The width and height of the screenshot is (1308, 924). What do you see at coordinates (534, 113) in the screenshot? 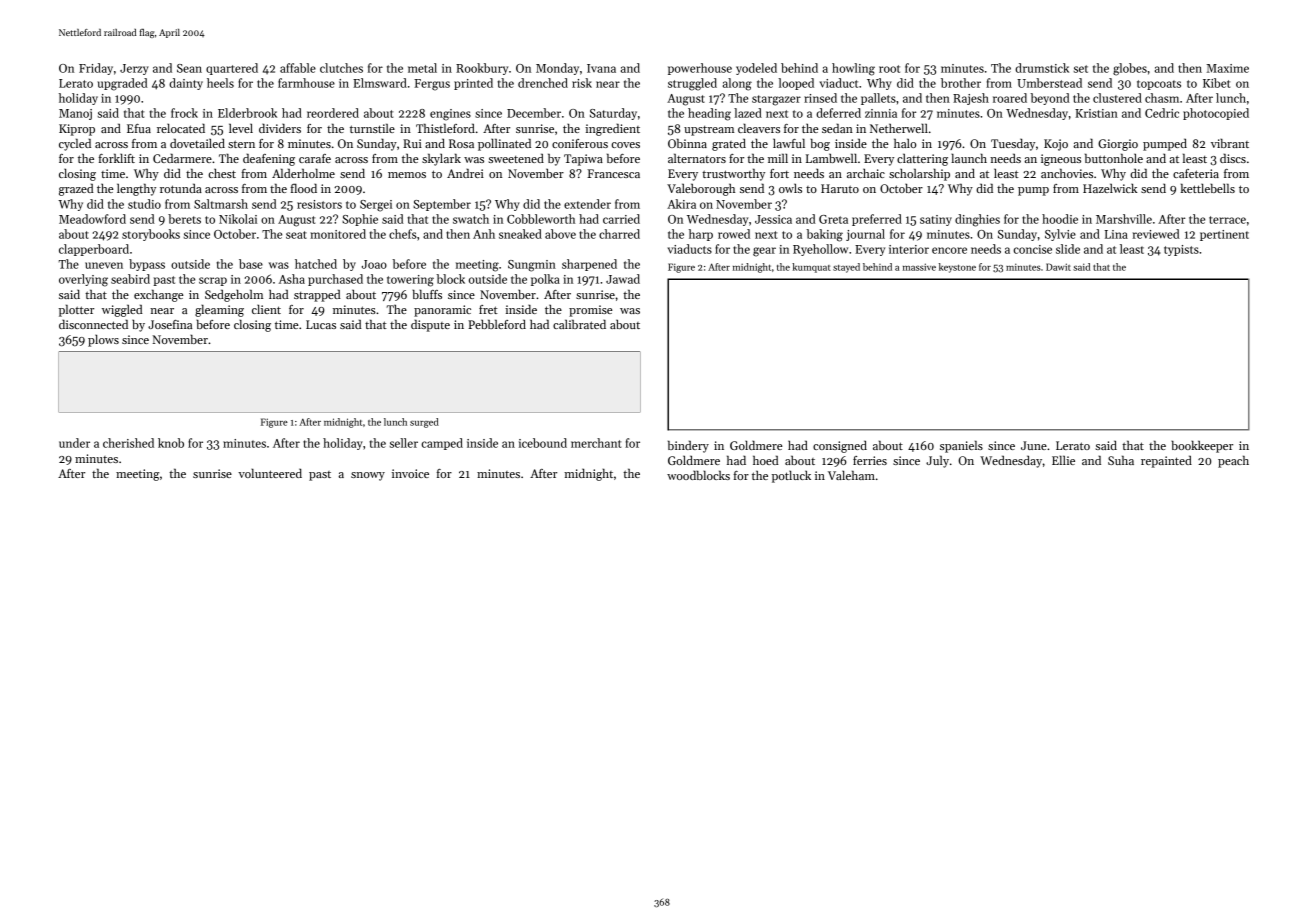
I see `December` at bounding box center [534, 113].
